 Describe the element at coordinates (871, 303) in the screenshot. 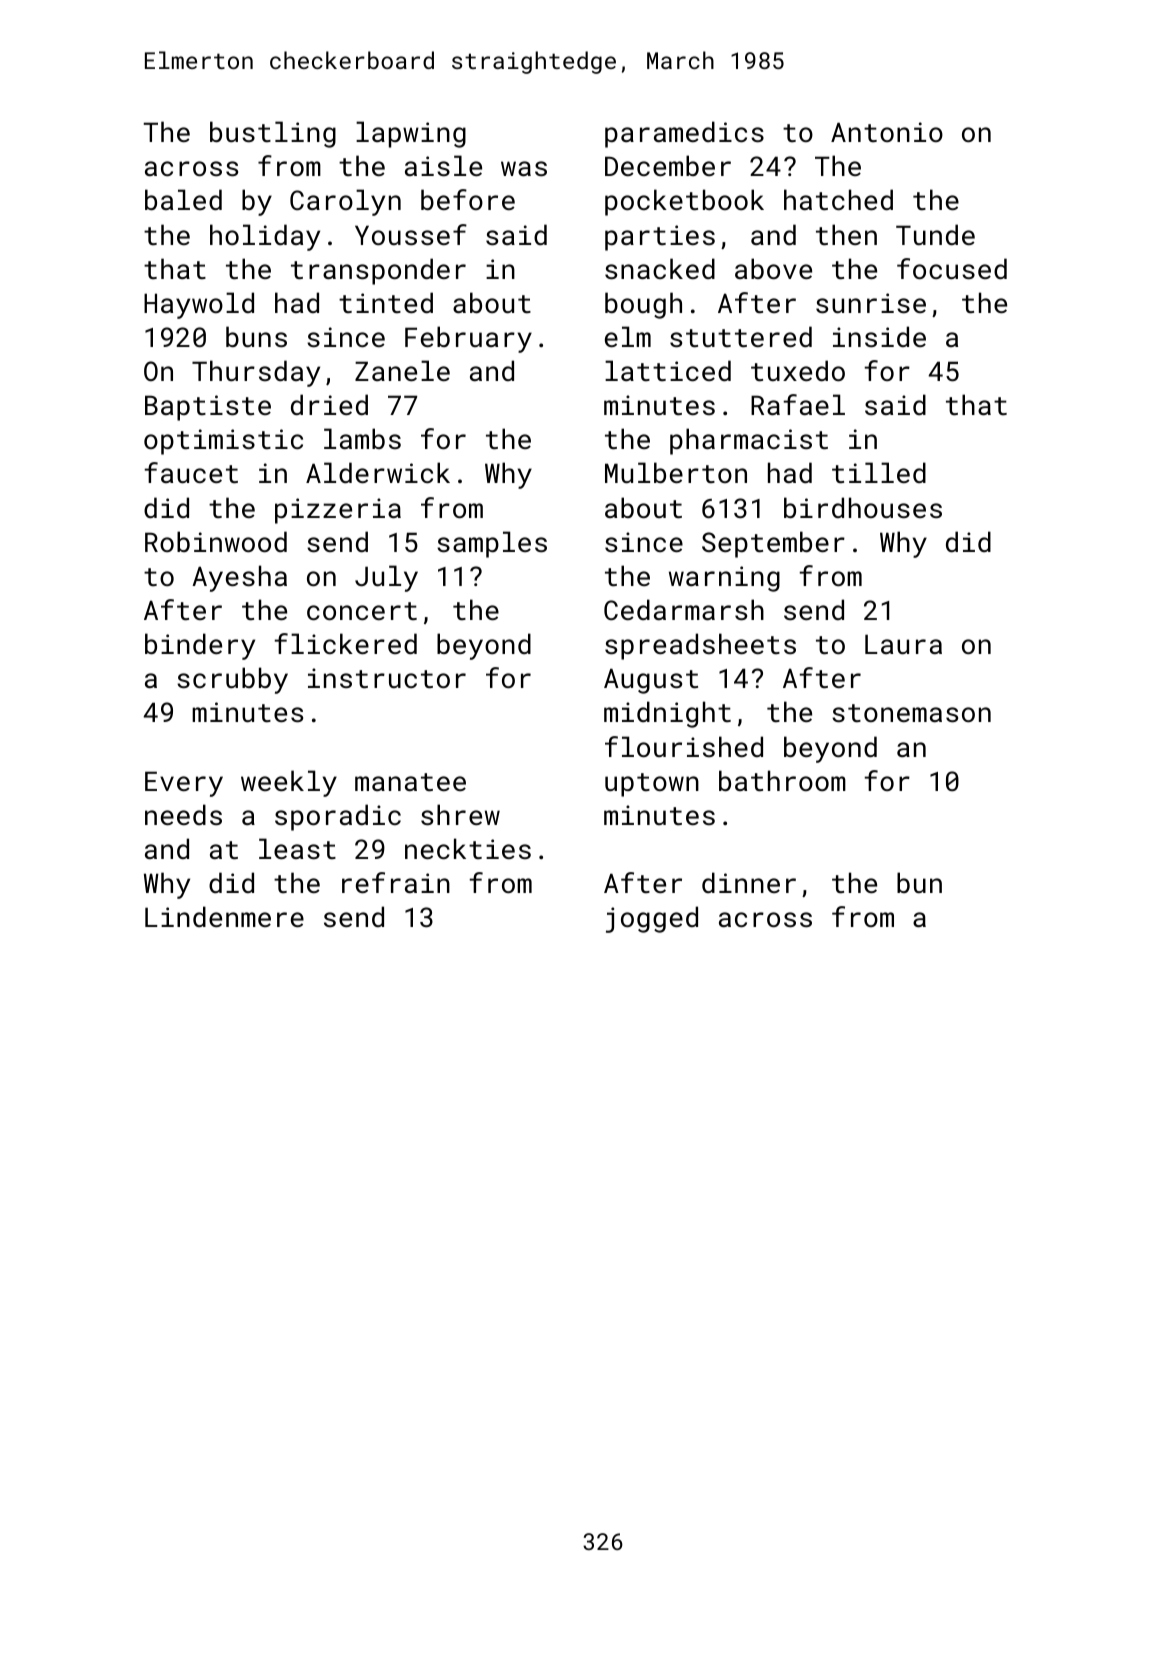

I see `sunrise` at that location.
